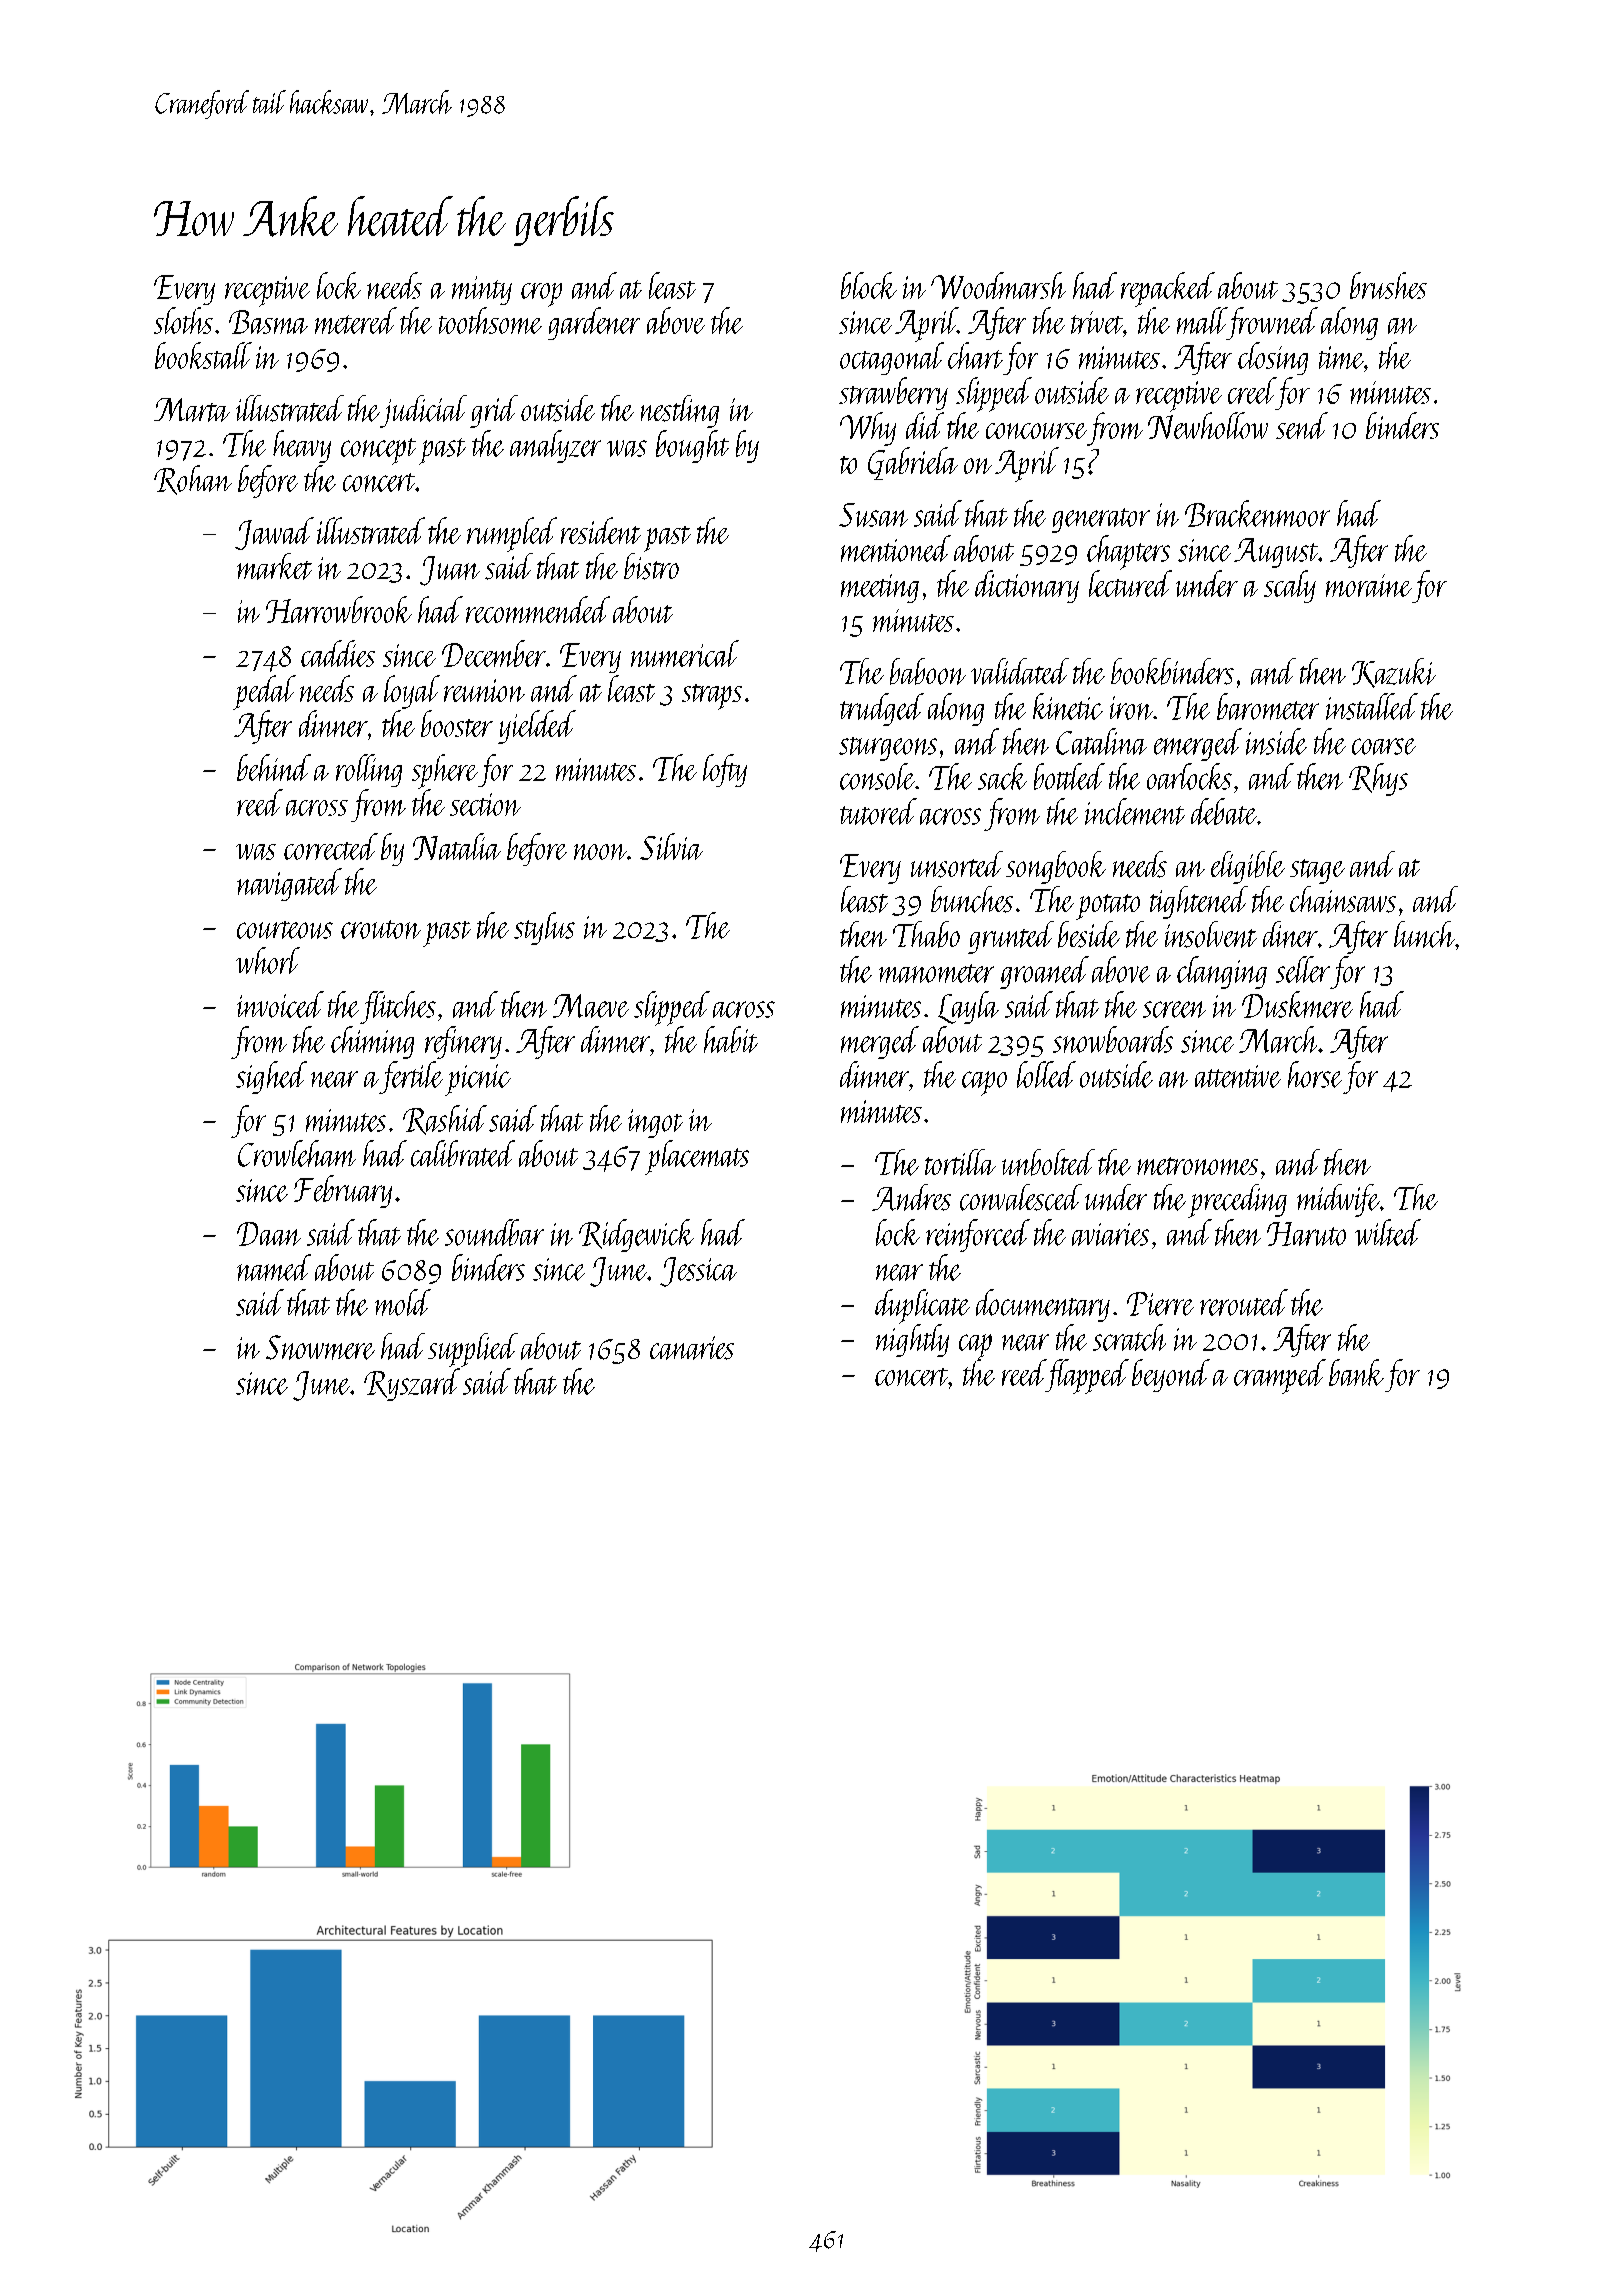  Describe the element at coordinates (264, 692) in the screenshot. I see `pedal` at that location.
